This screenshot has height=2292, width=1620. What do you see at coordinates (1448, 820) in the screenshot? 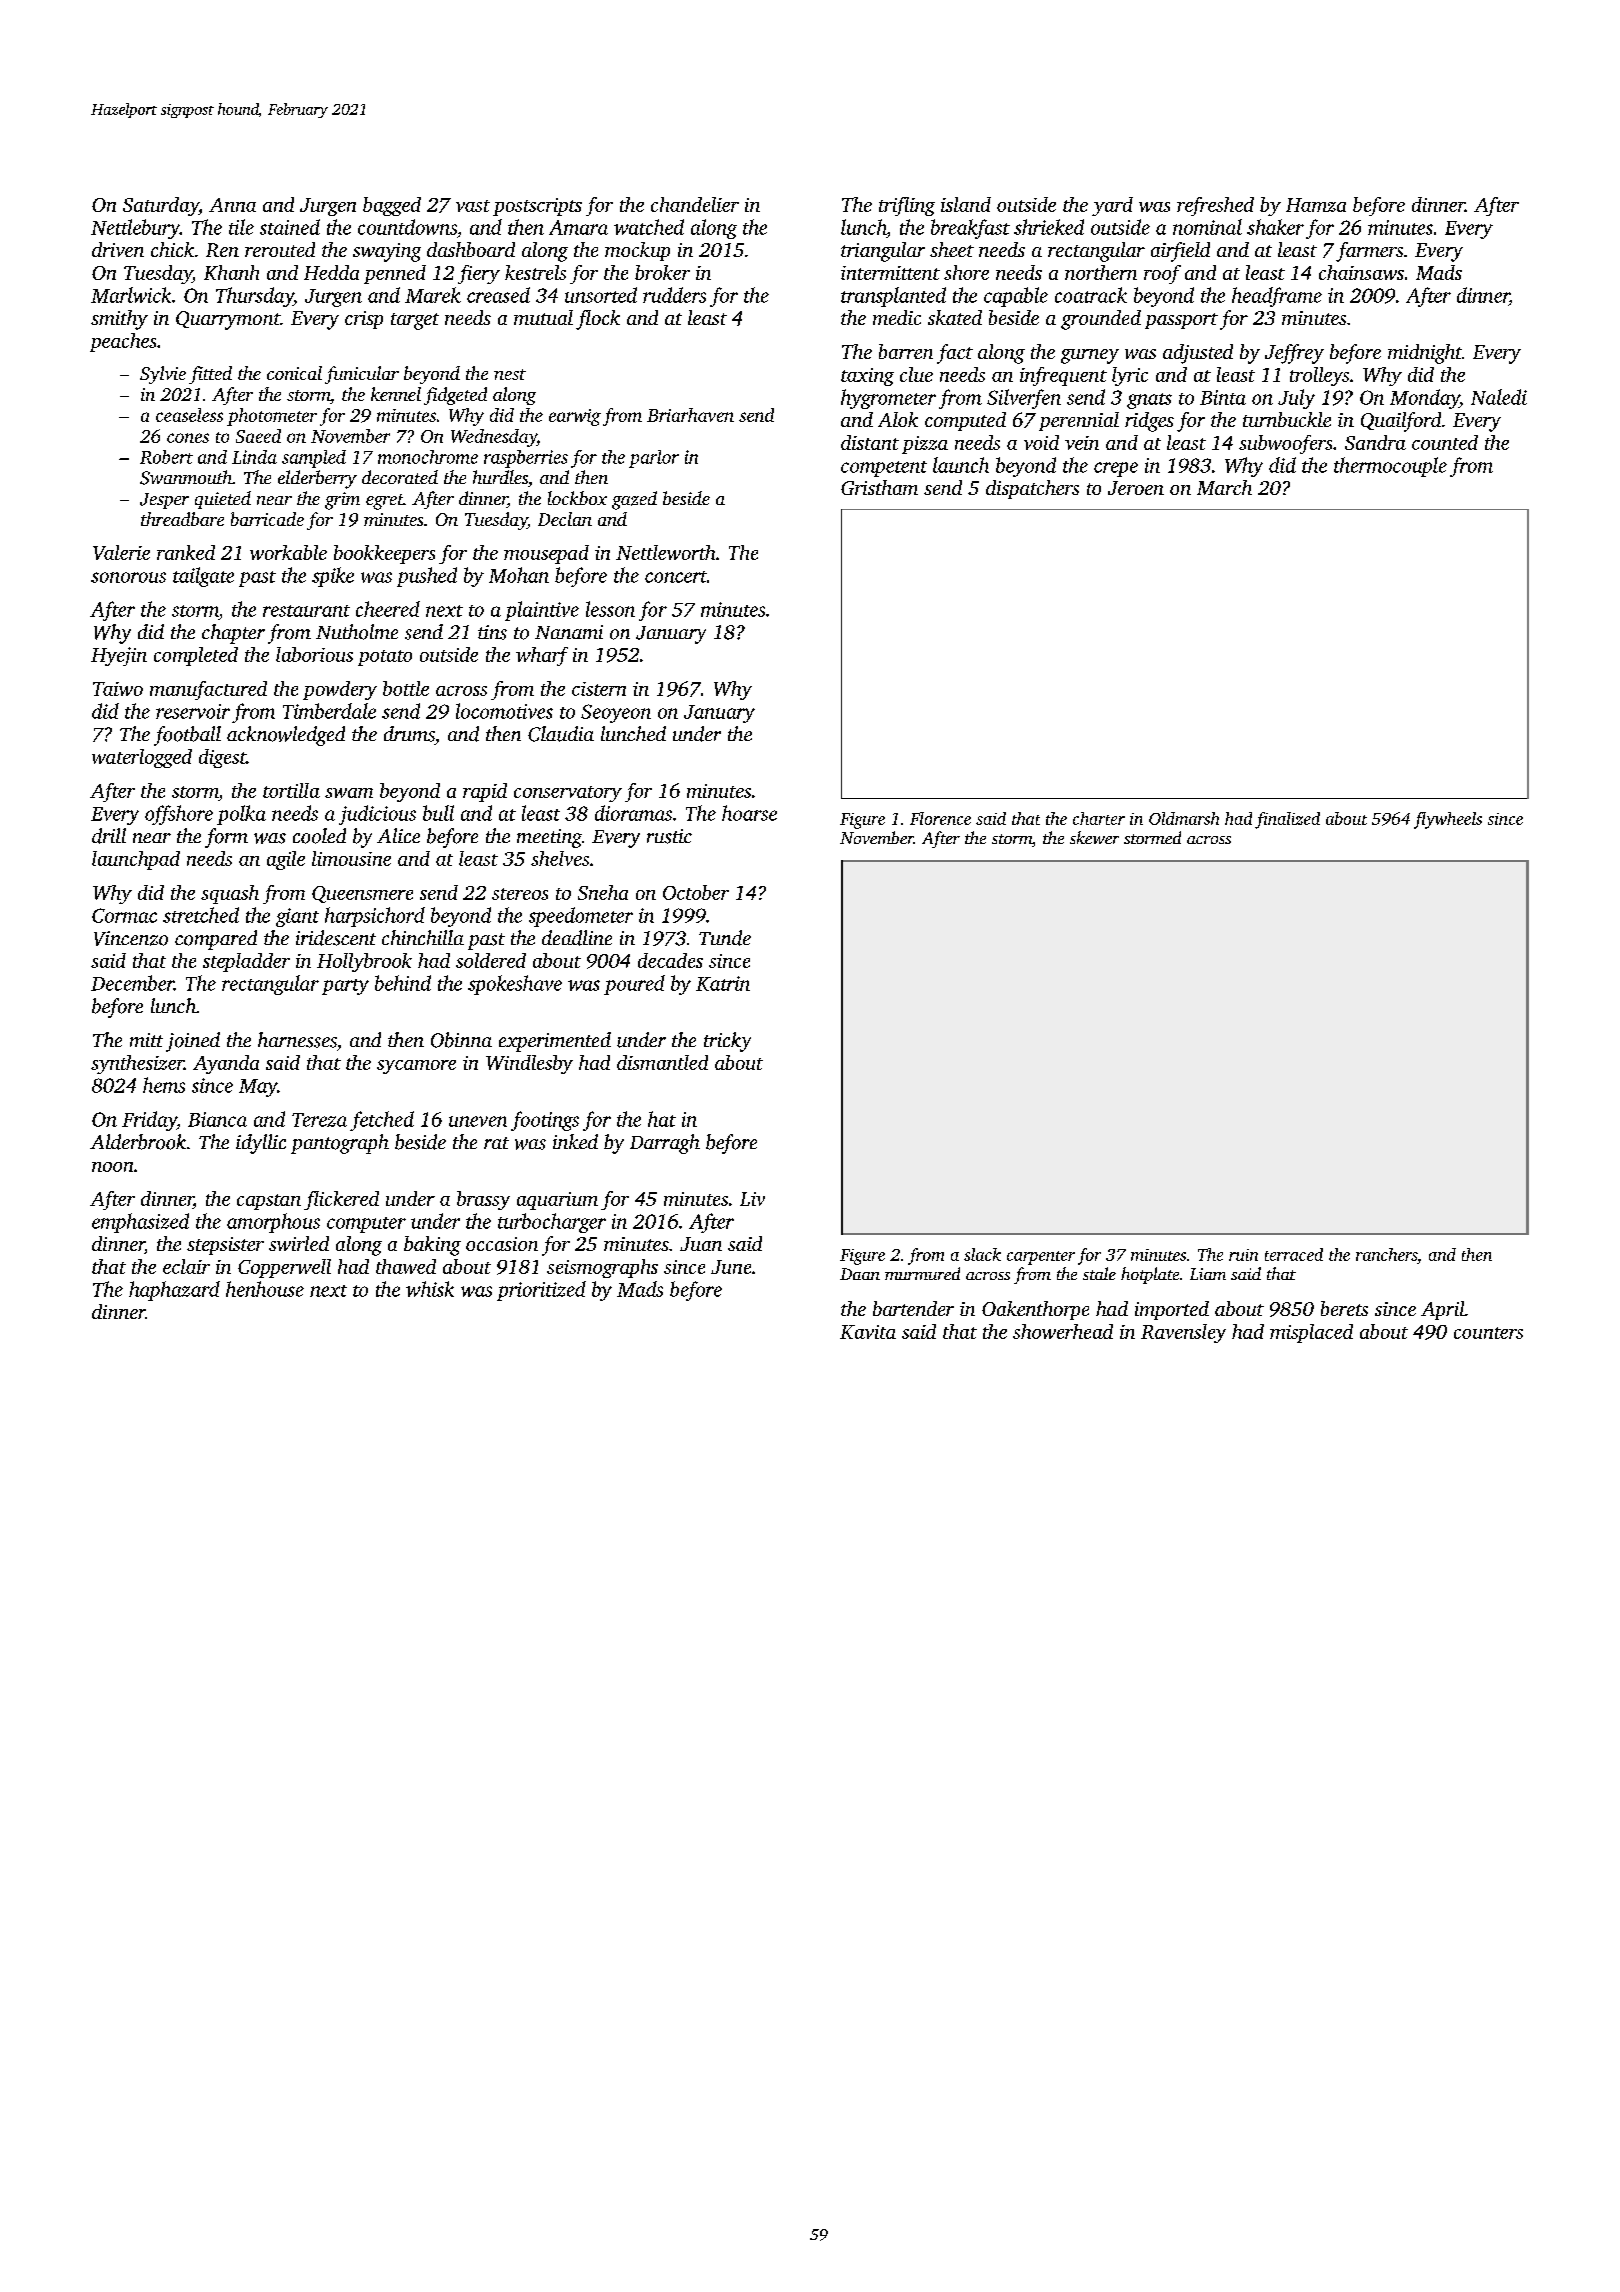
I see `flywheels` at bounding box center [1448, 820].
